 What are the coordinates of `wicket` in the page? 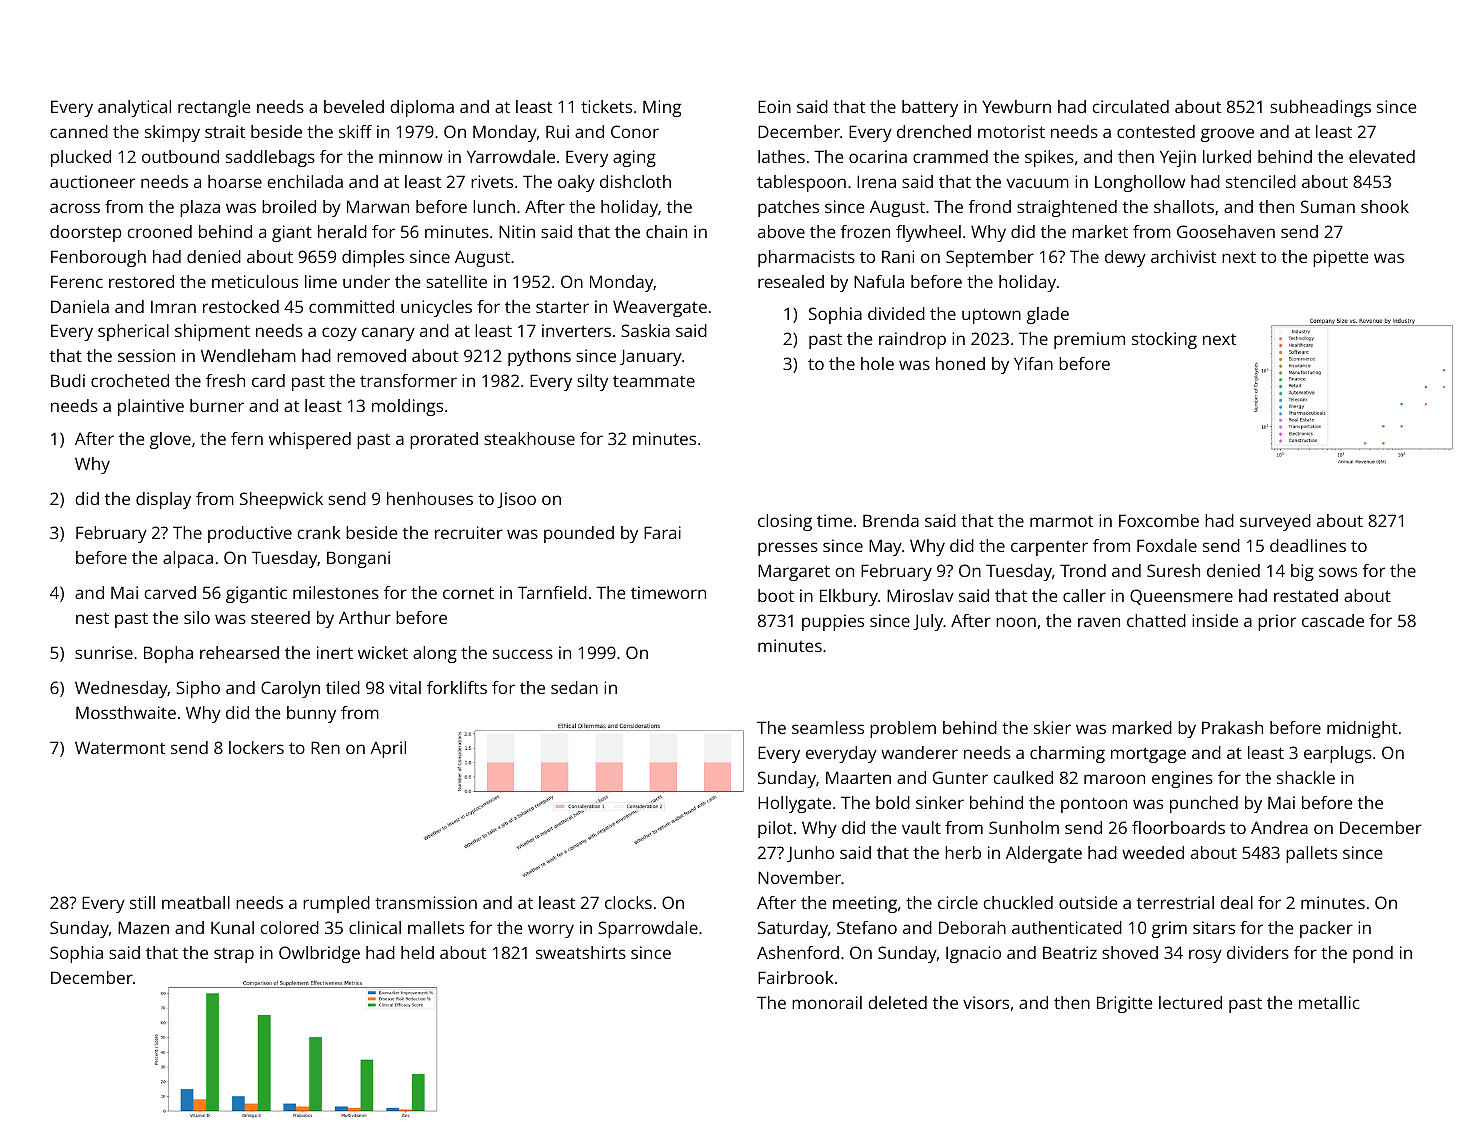 It's located at (383, 652).
